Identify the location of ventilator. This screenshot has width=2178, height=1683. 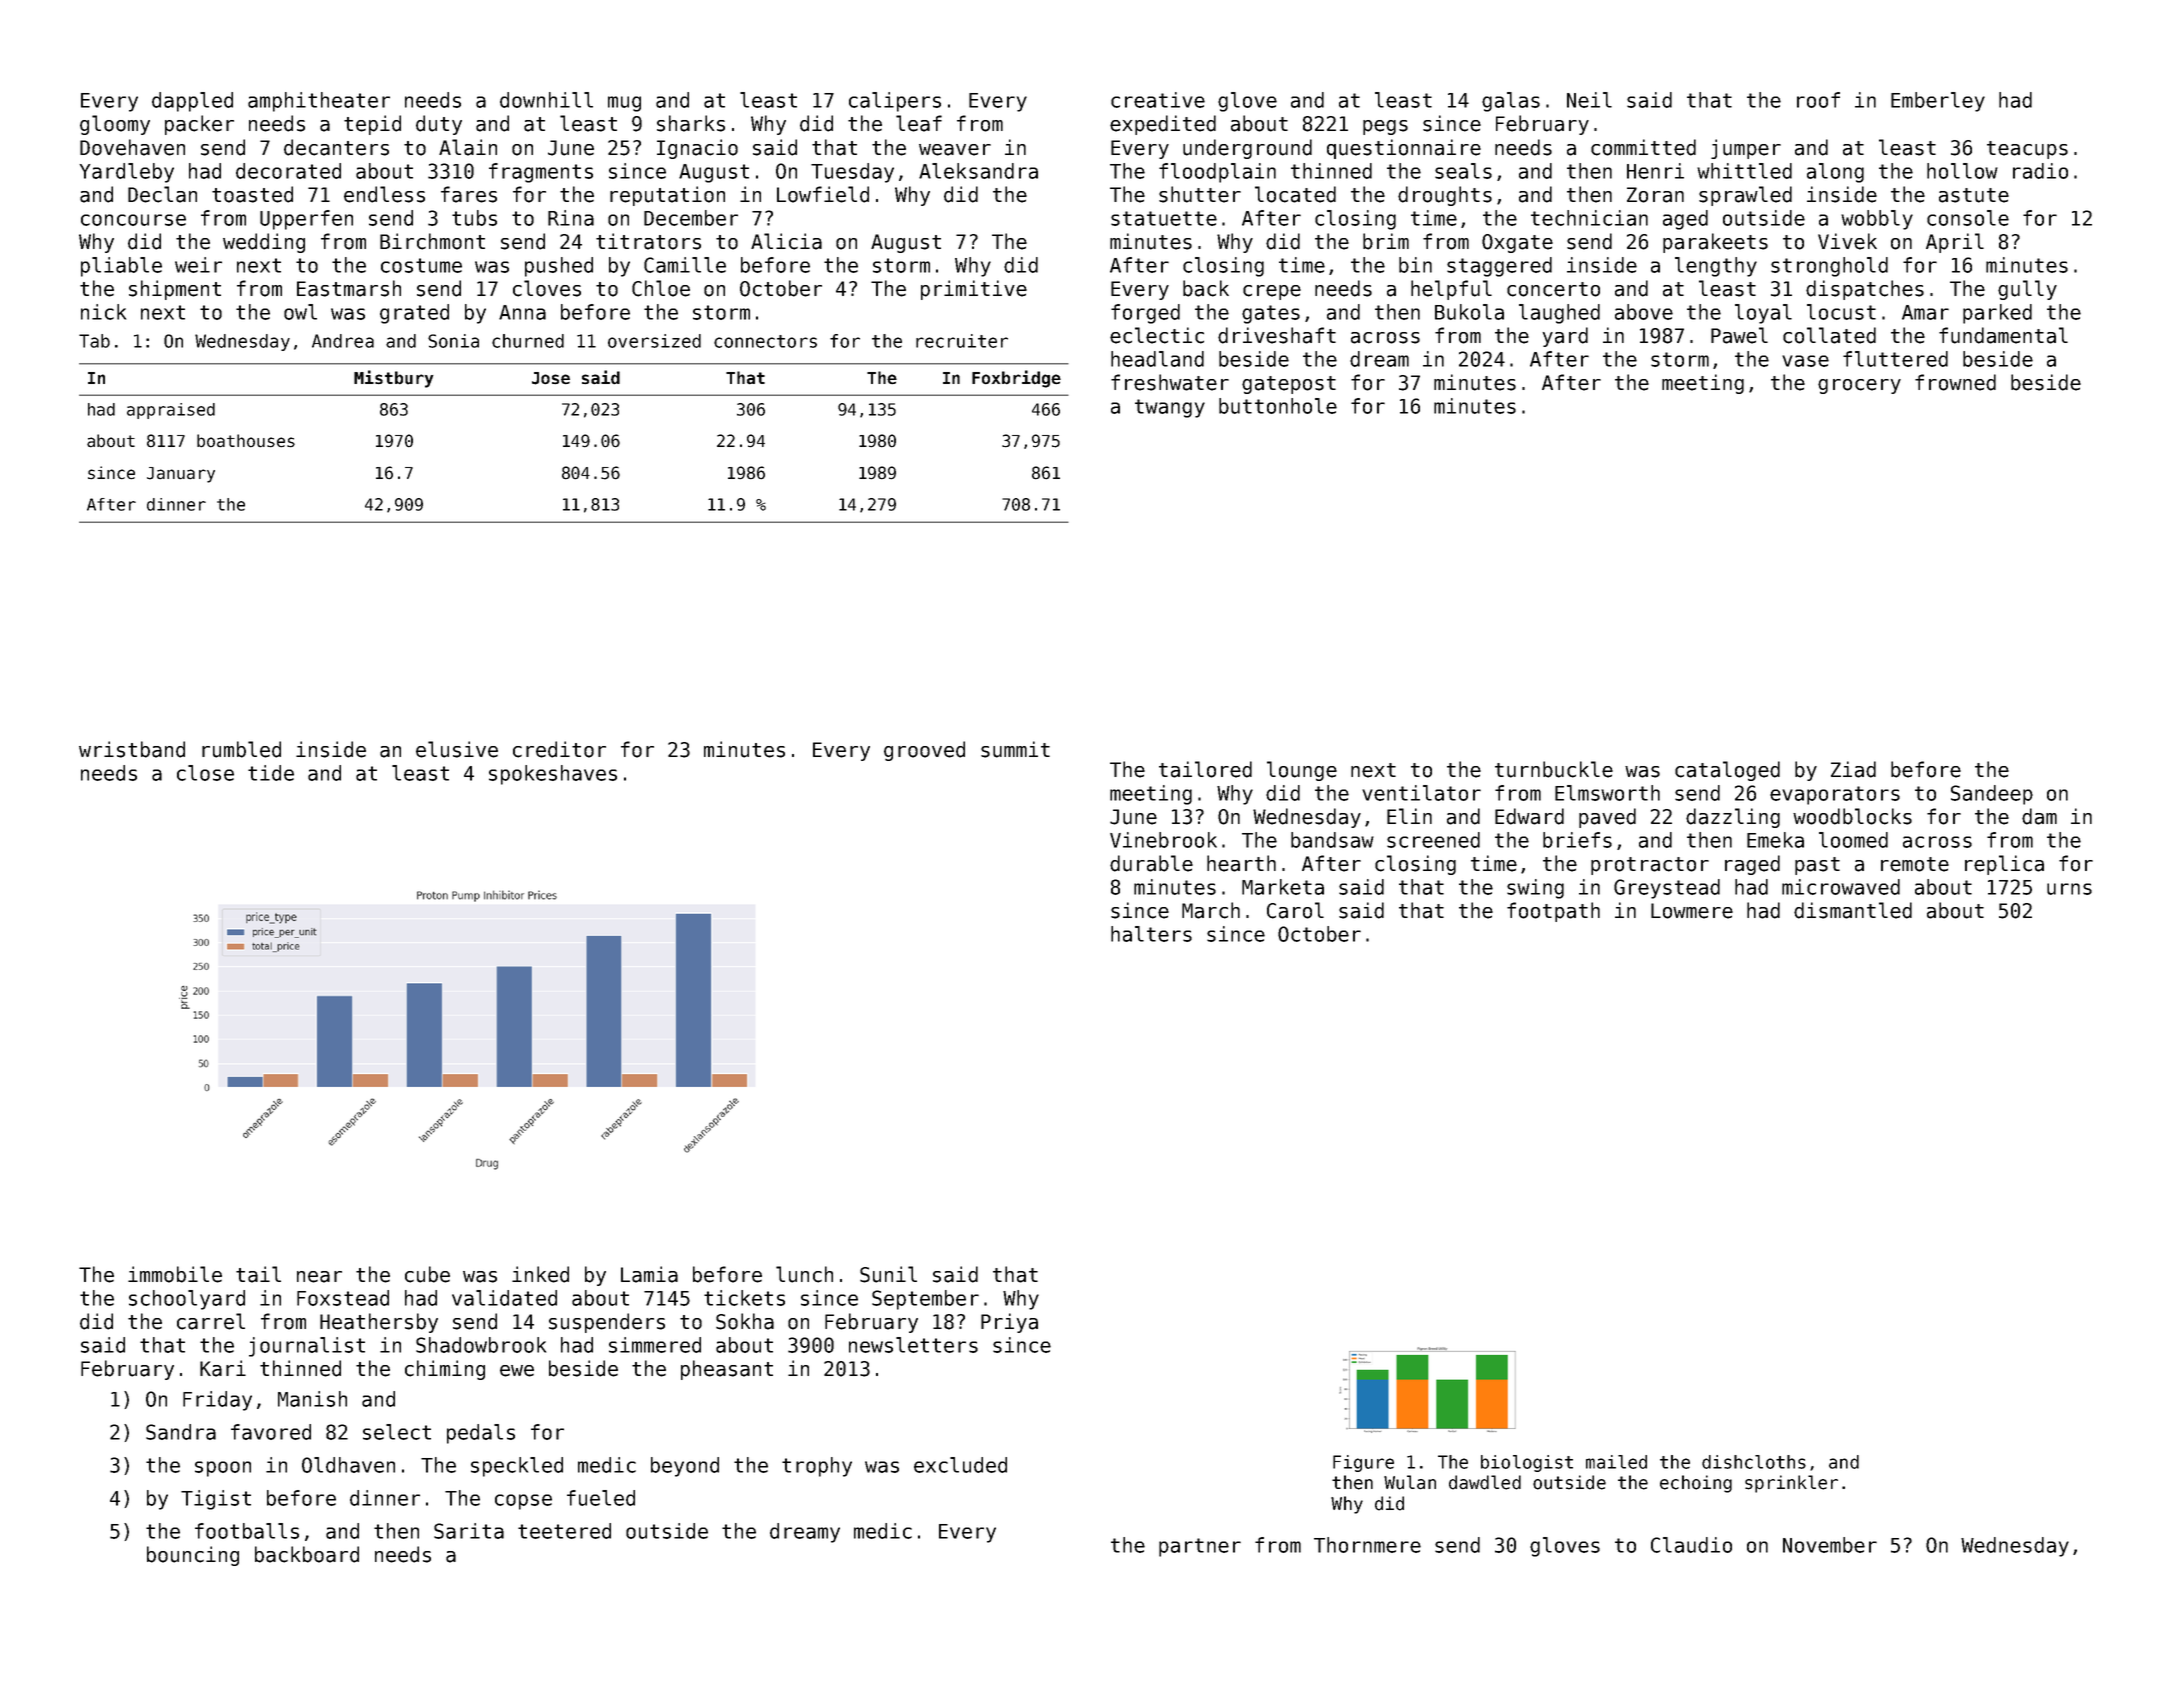
(1421, 793).
